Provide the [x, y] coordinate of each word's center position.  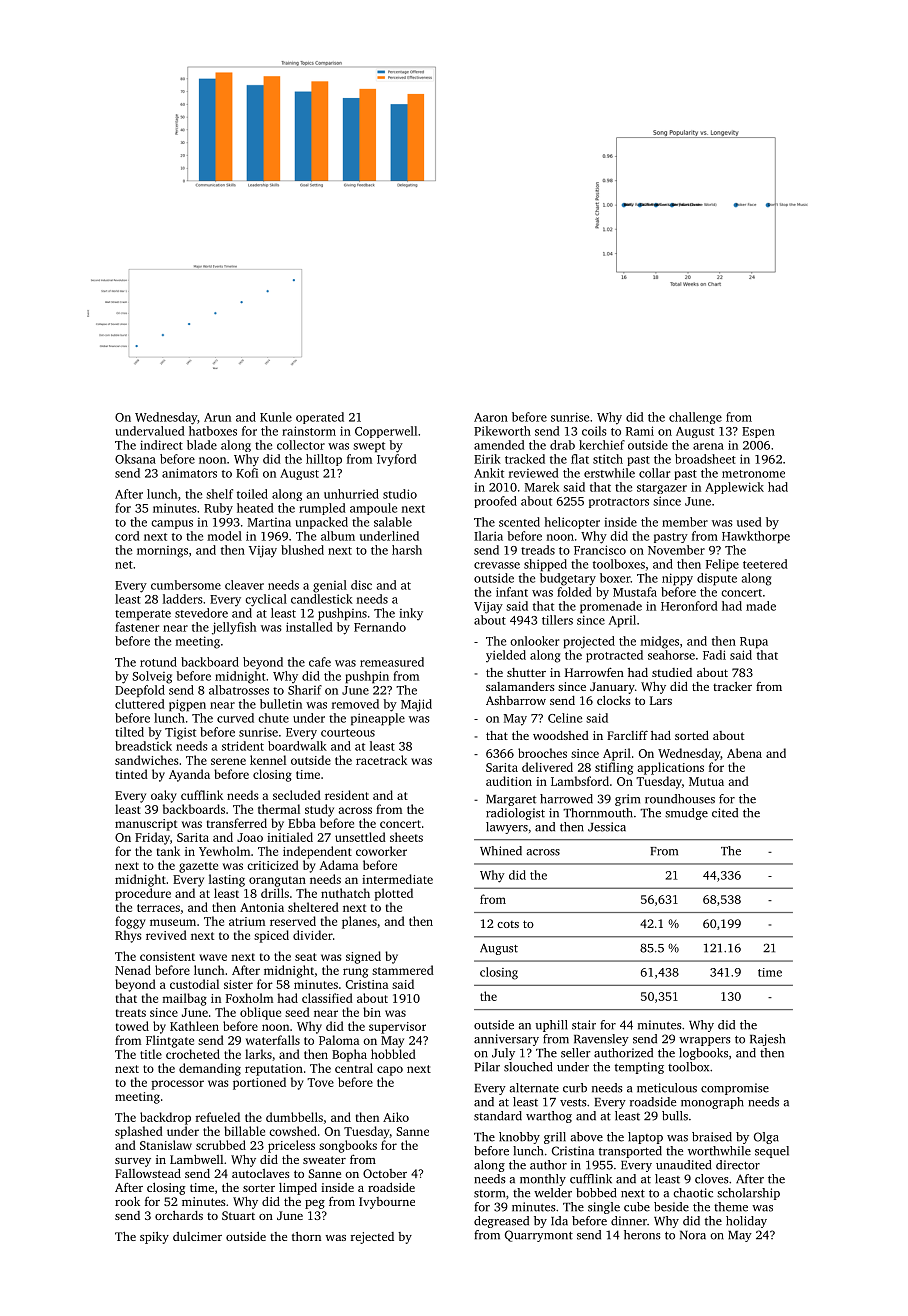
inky [411, 614]
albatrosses [239, 690]
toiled [252, 494]
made [761, 606]
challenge [695, 418]
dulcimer [197, 1236]
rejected [372, 1238]
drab [562, 445]
